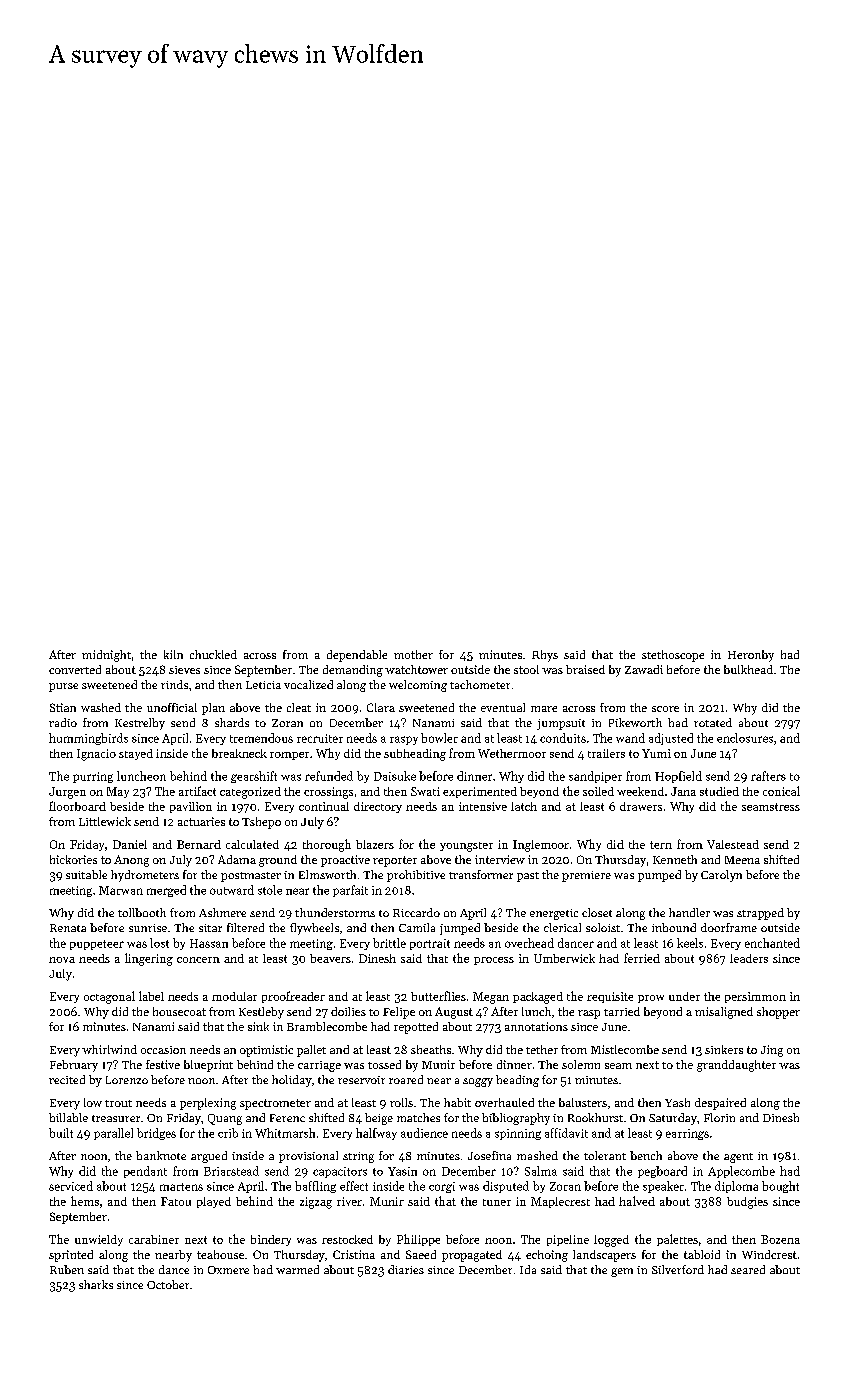  Describe the element at coordinates (751, 656) in the screenshot. I see `Heronby` at that location.
